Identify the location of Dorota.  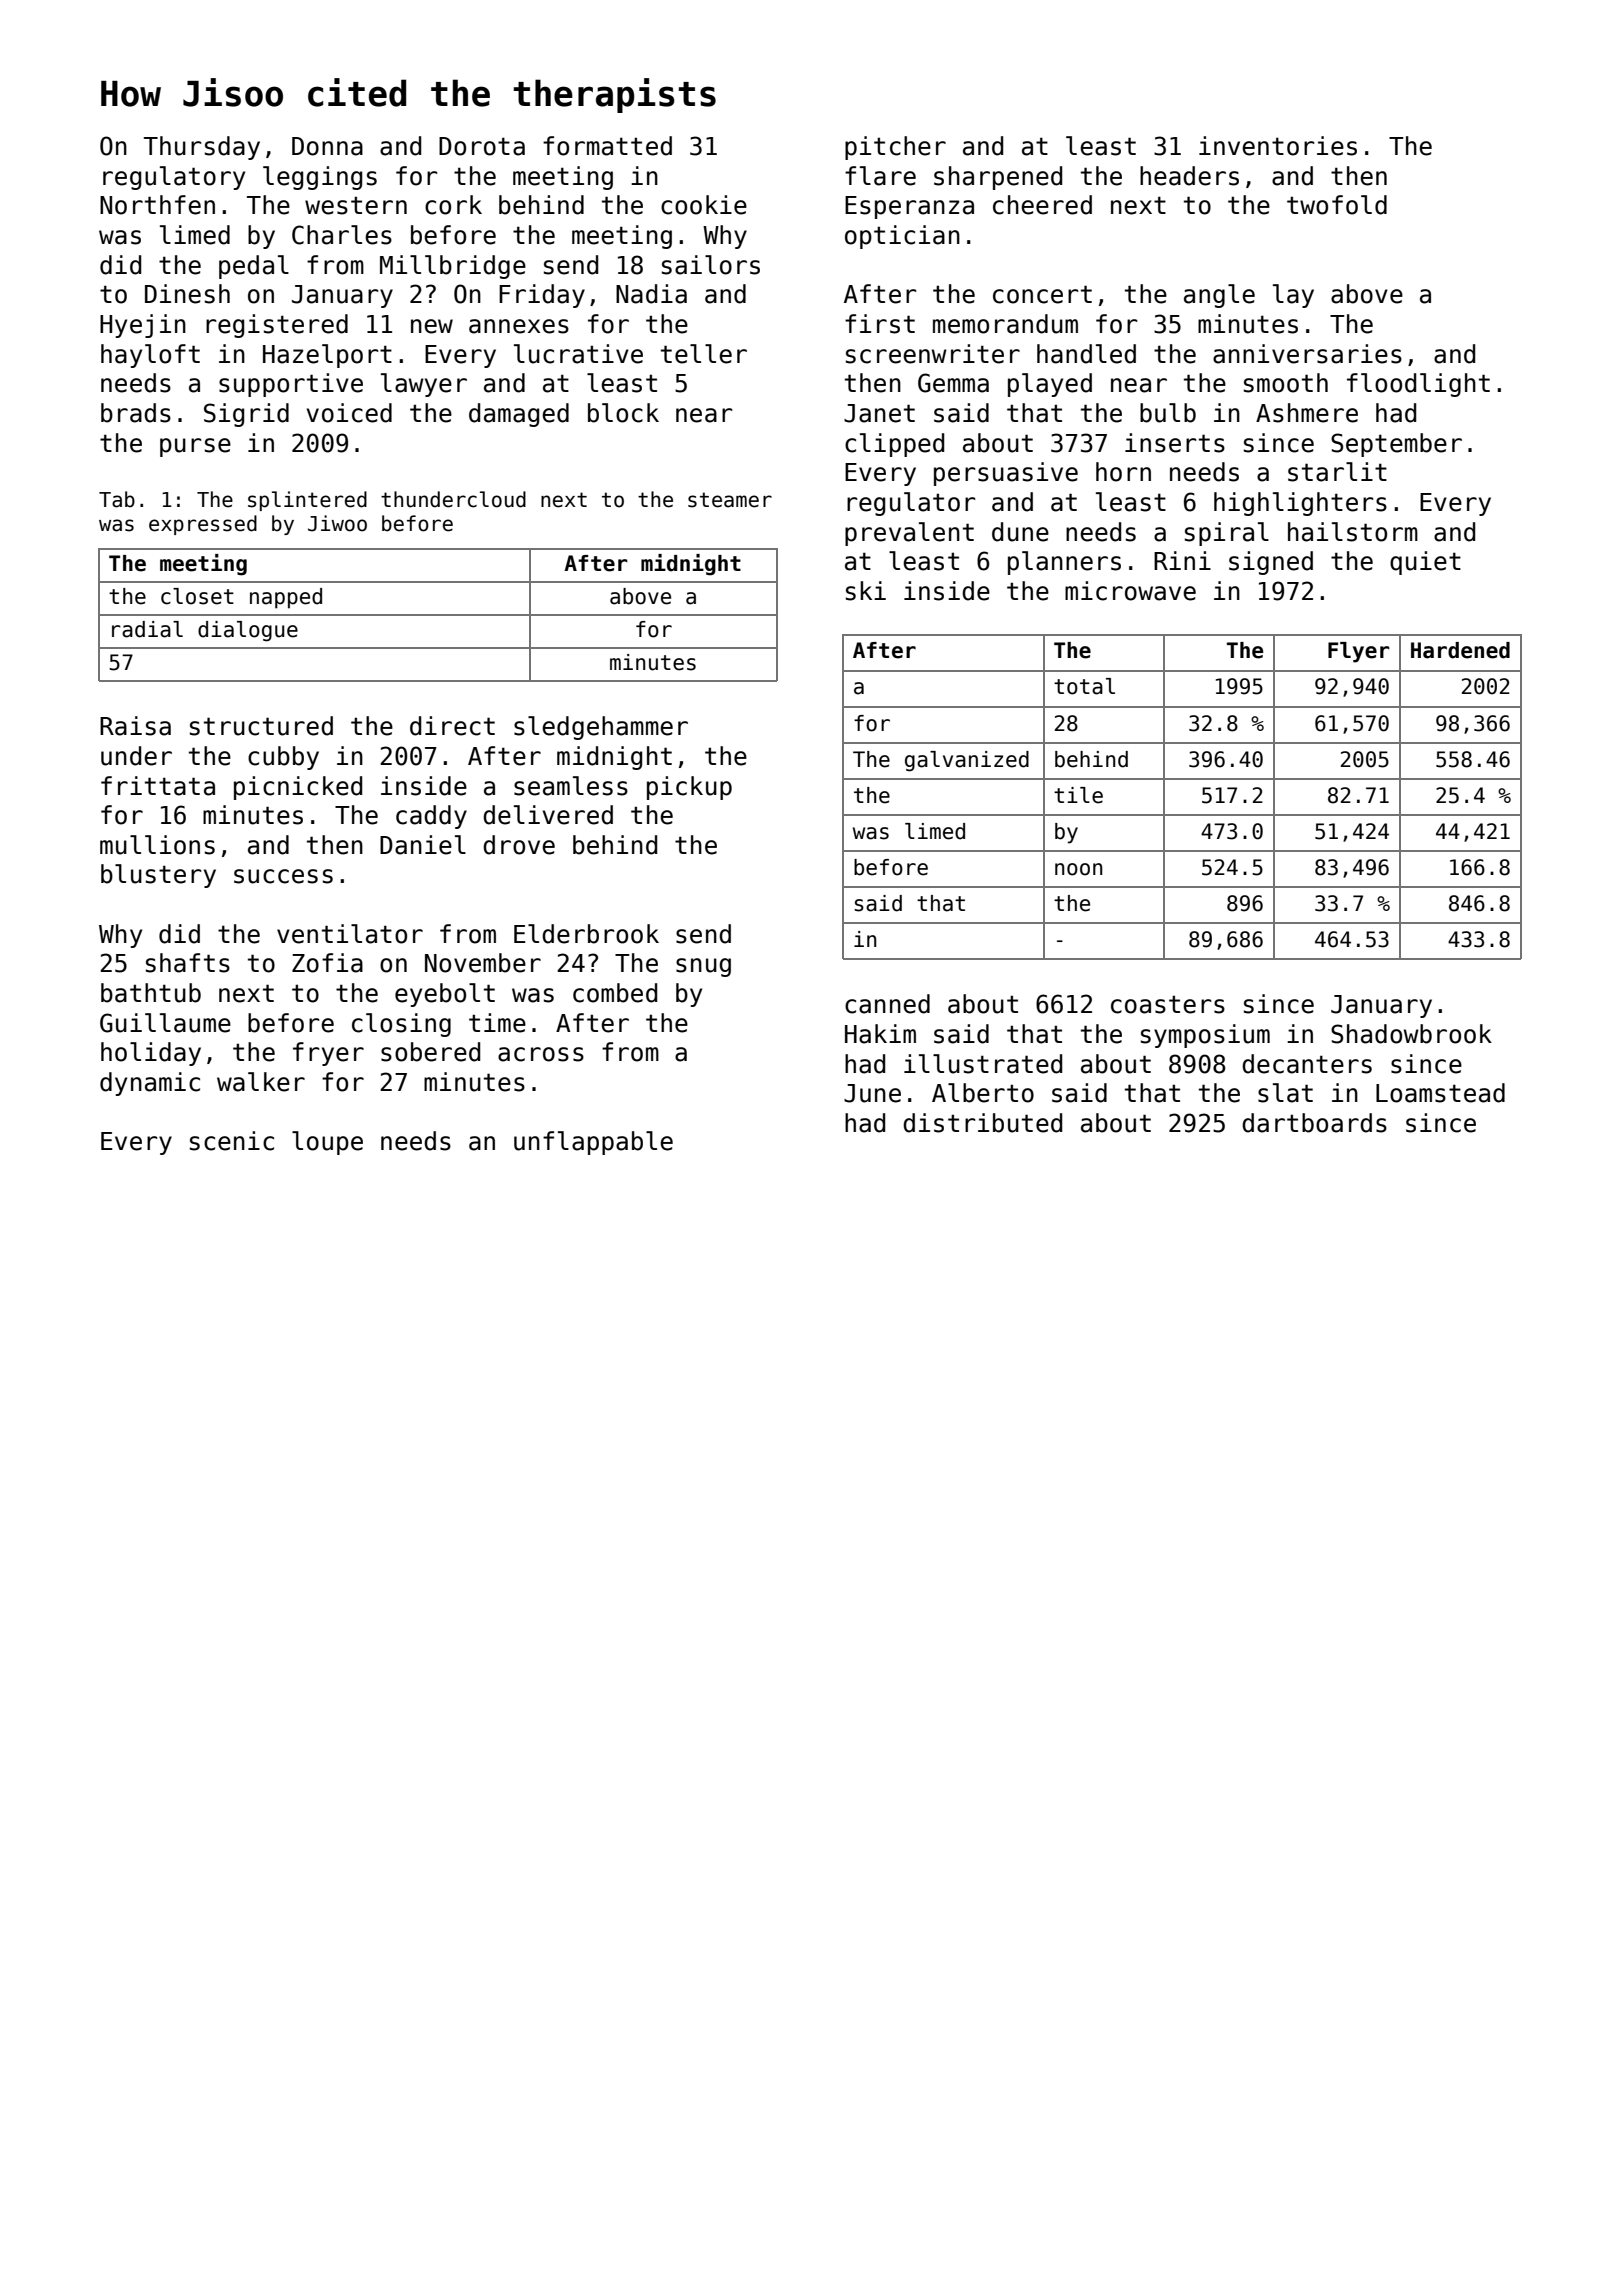
(482, 146).
